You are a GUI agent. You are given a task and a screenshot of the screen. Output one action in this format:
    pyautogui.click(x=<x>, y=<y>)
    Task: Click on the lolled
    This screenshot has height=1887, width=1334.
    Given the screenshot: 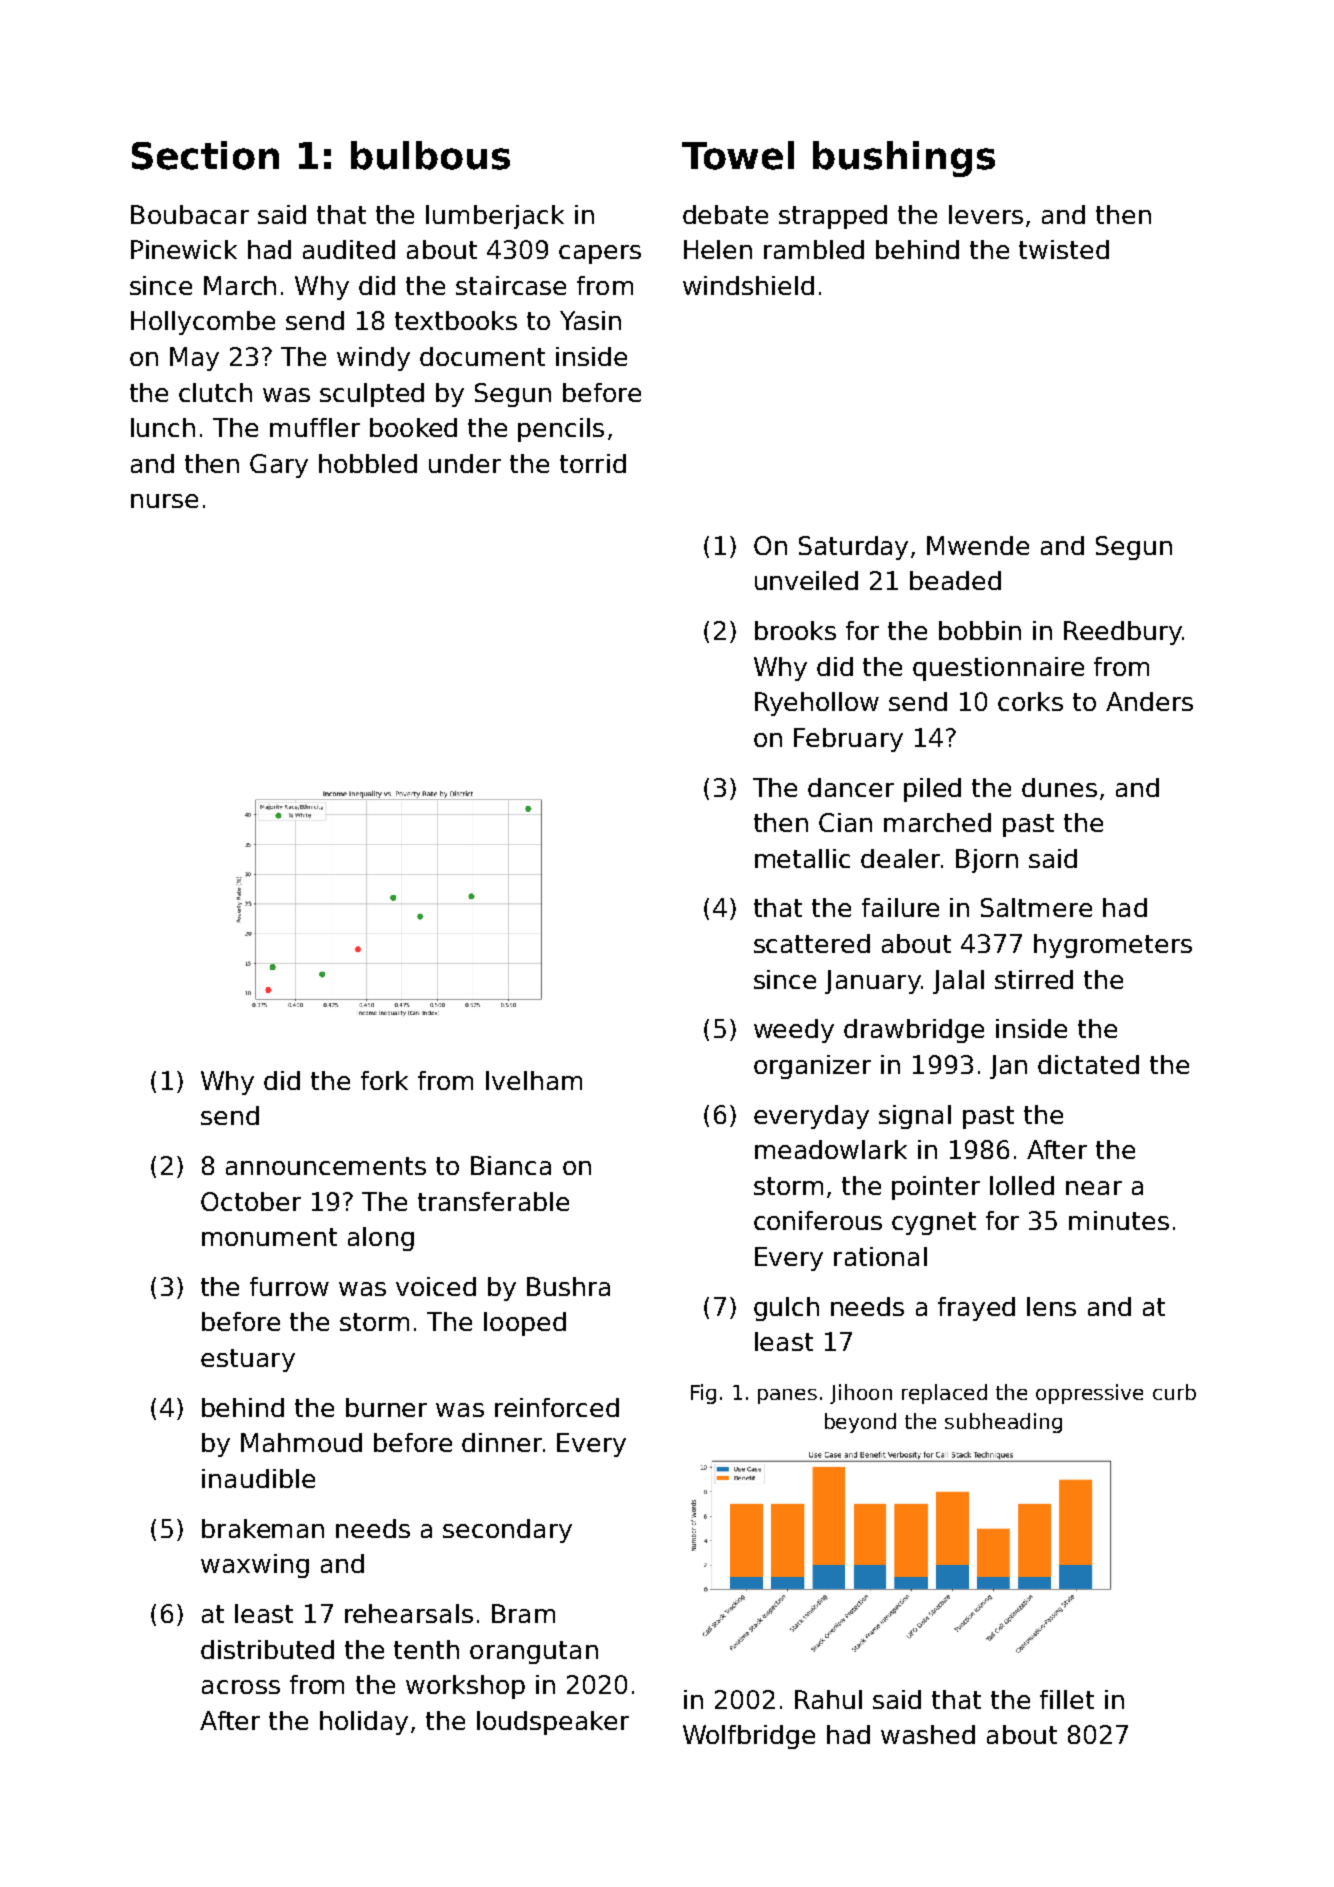 What is the action you would take?
    pyautogui.click(x=1022, y=1185)
